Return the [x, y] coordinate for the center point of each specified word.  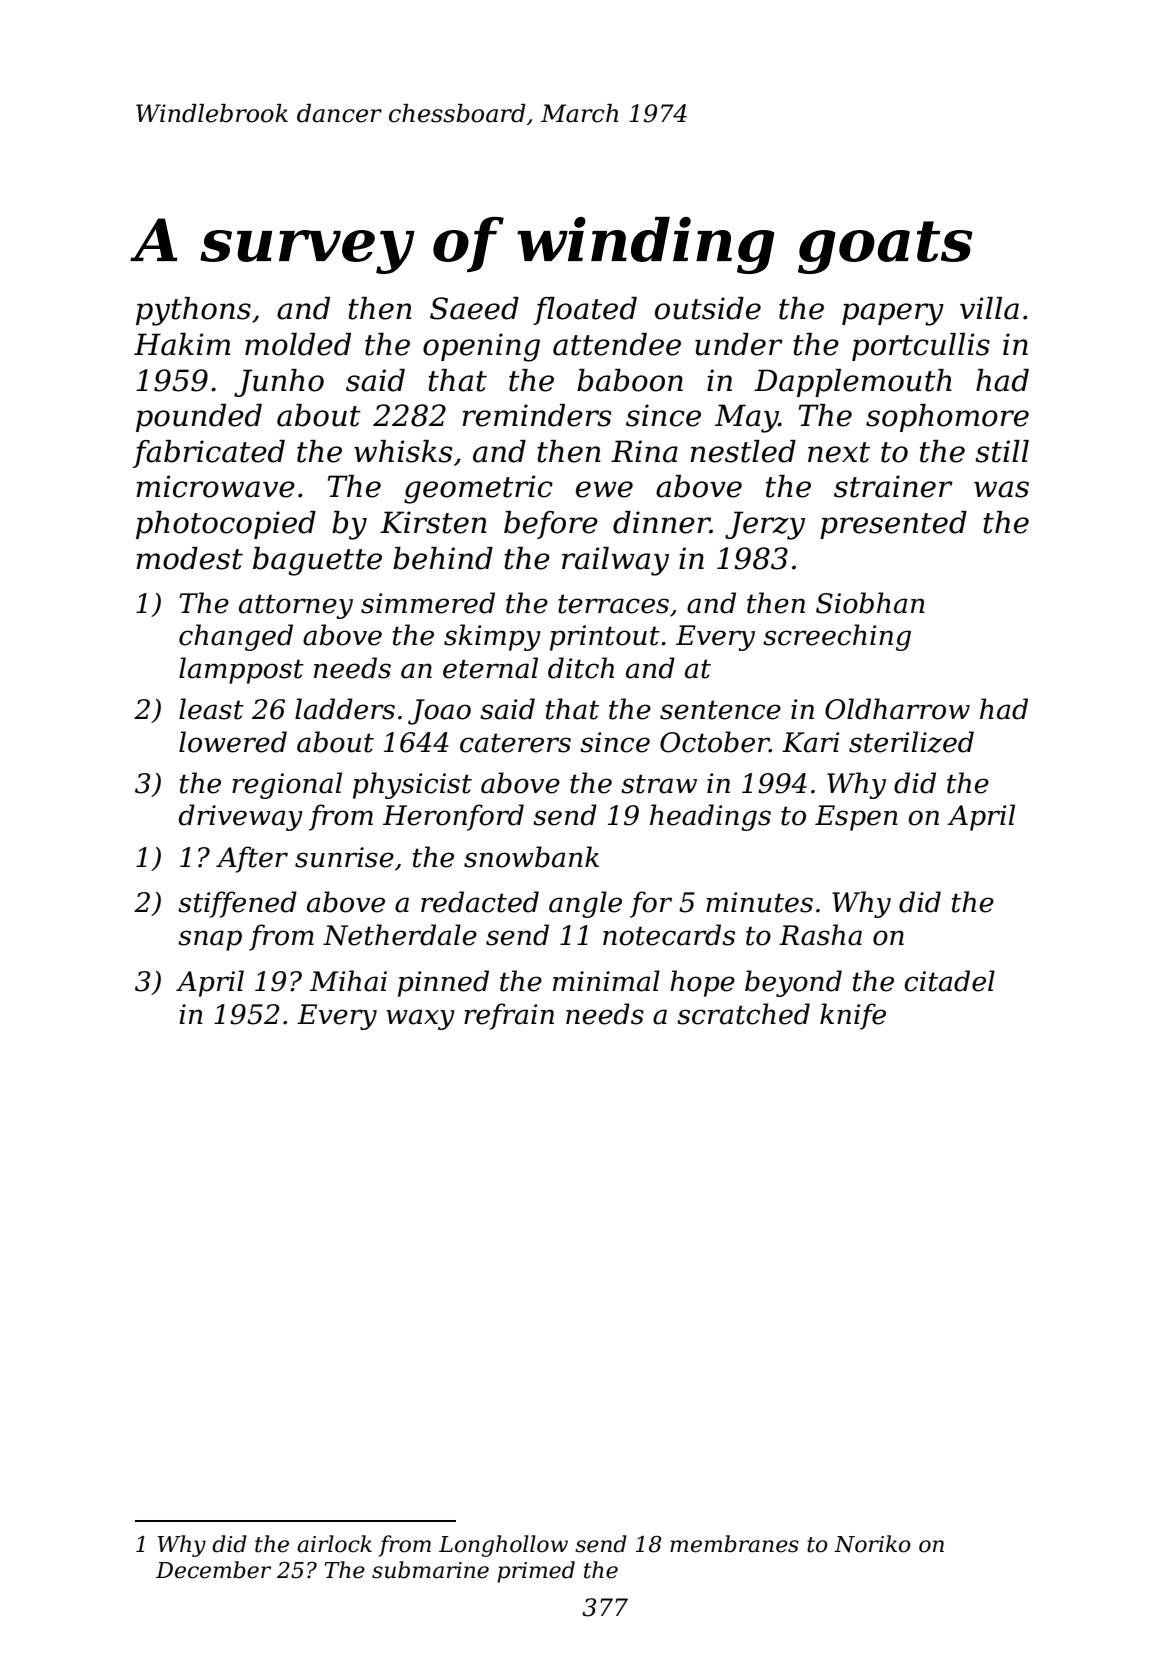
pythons [193, 311]
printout [605, 638]
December [213, 1570]
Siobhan [870, 603]
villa [989, 308]
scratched [743, 1014]
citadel [949, 981]
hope [702, 983]
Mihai [348, 981]
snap [210, 940]
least [211, 709]
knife [853, 1016]
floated [585, 311]
